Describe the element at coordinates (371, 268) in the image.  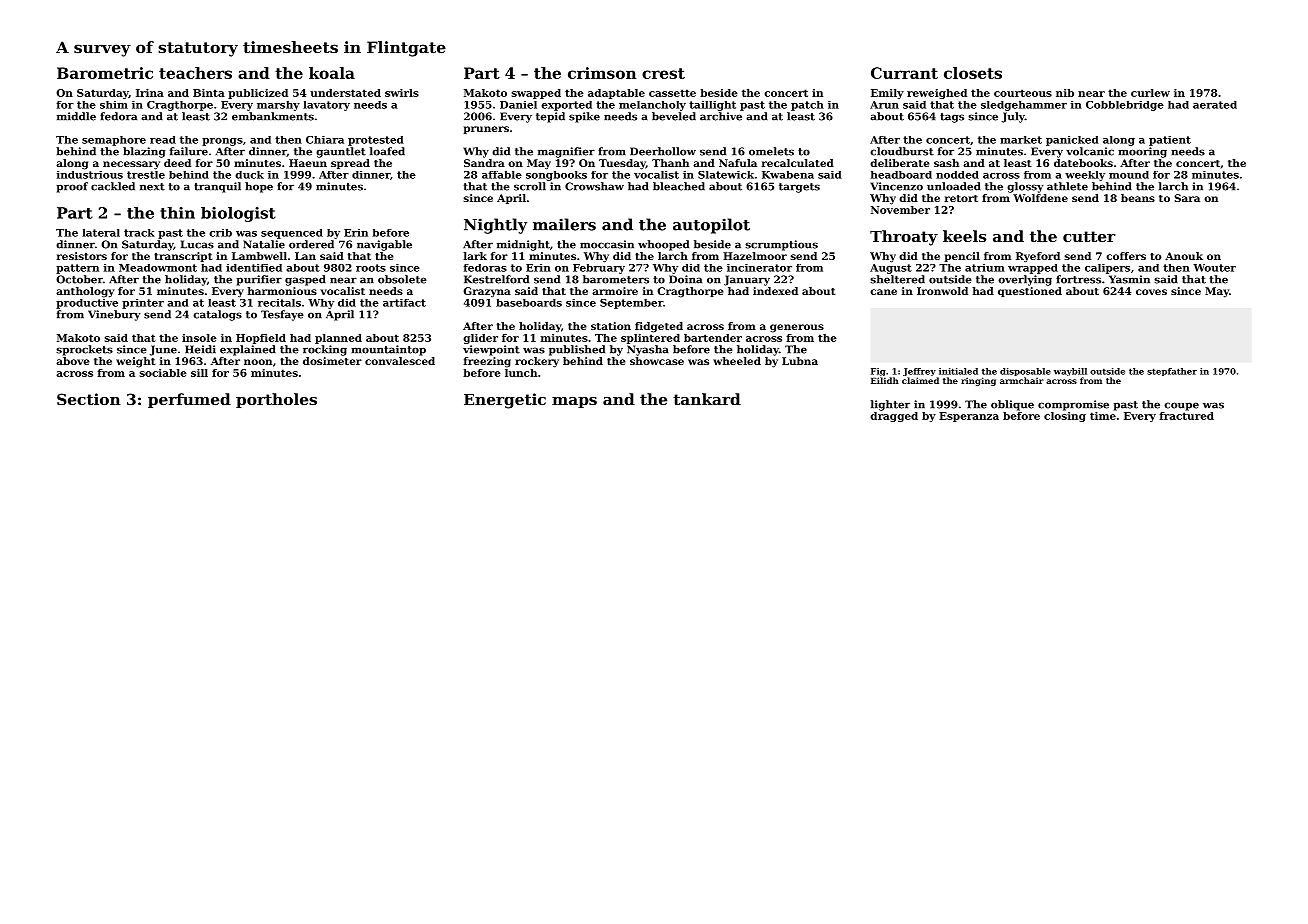
I see `roots` at that location.
